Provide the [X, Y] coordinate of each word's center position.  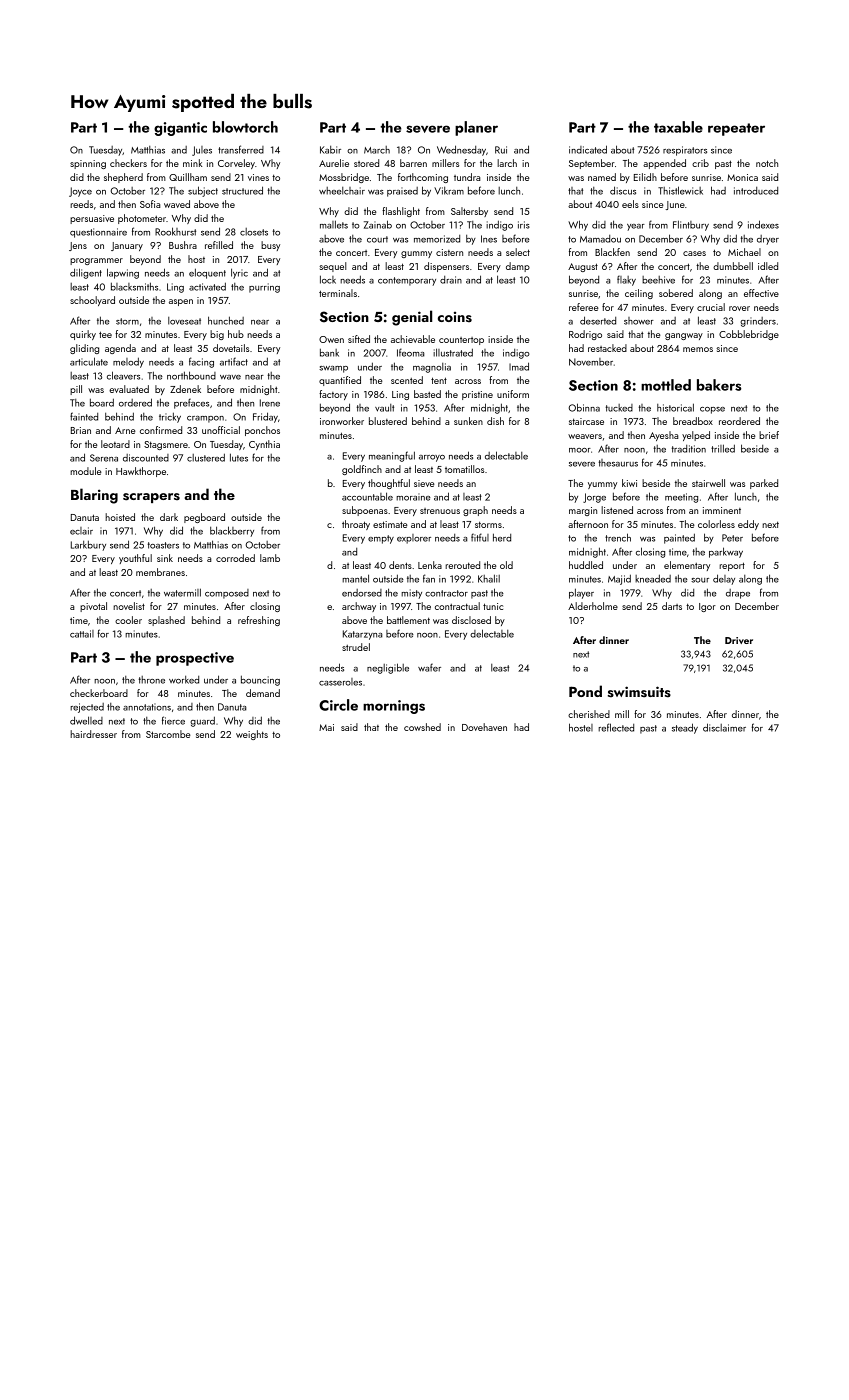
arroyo [432, 458]
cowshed [422, 727]
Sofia [150, 204]
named [602, 177]
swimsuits [639, 692]
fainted [84, 416]
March [377, 150]
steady [685, 728]
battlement [408, 620]
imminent [722, 510]
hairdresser [93, 734]
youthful [135, 559]
